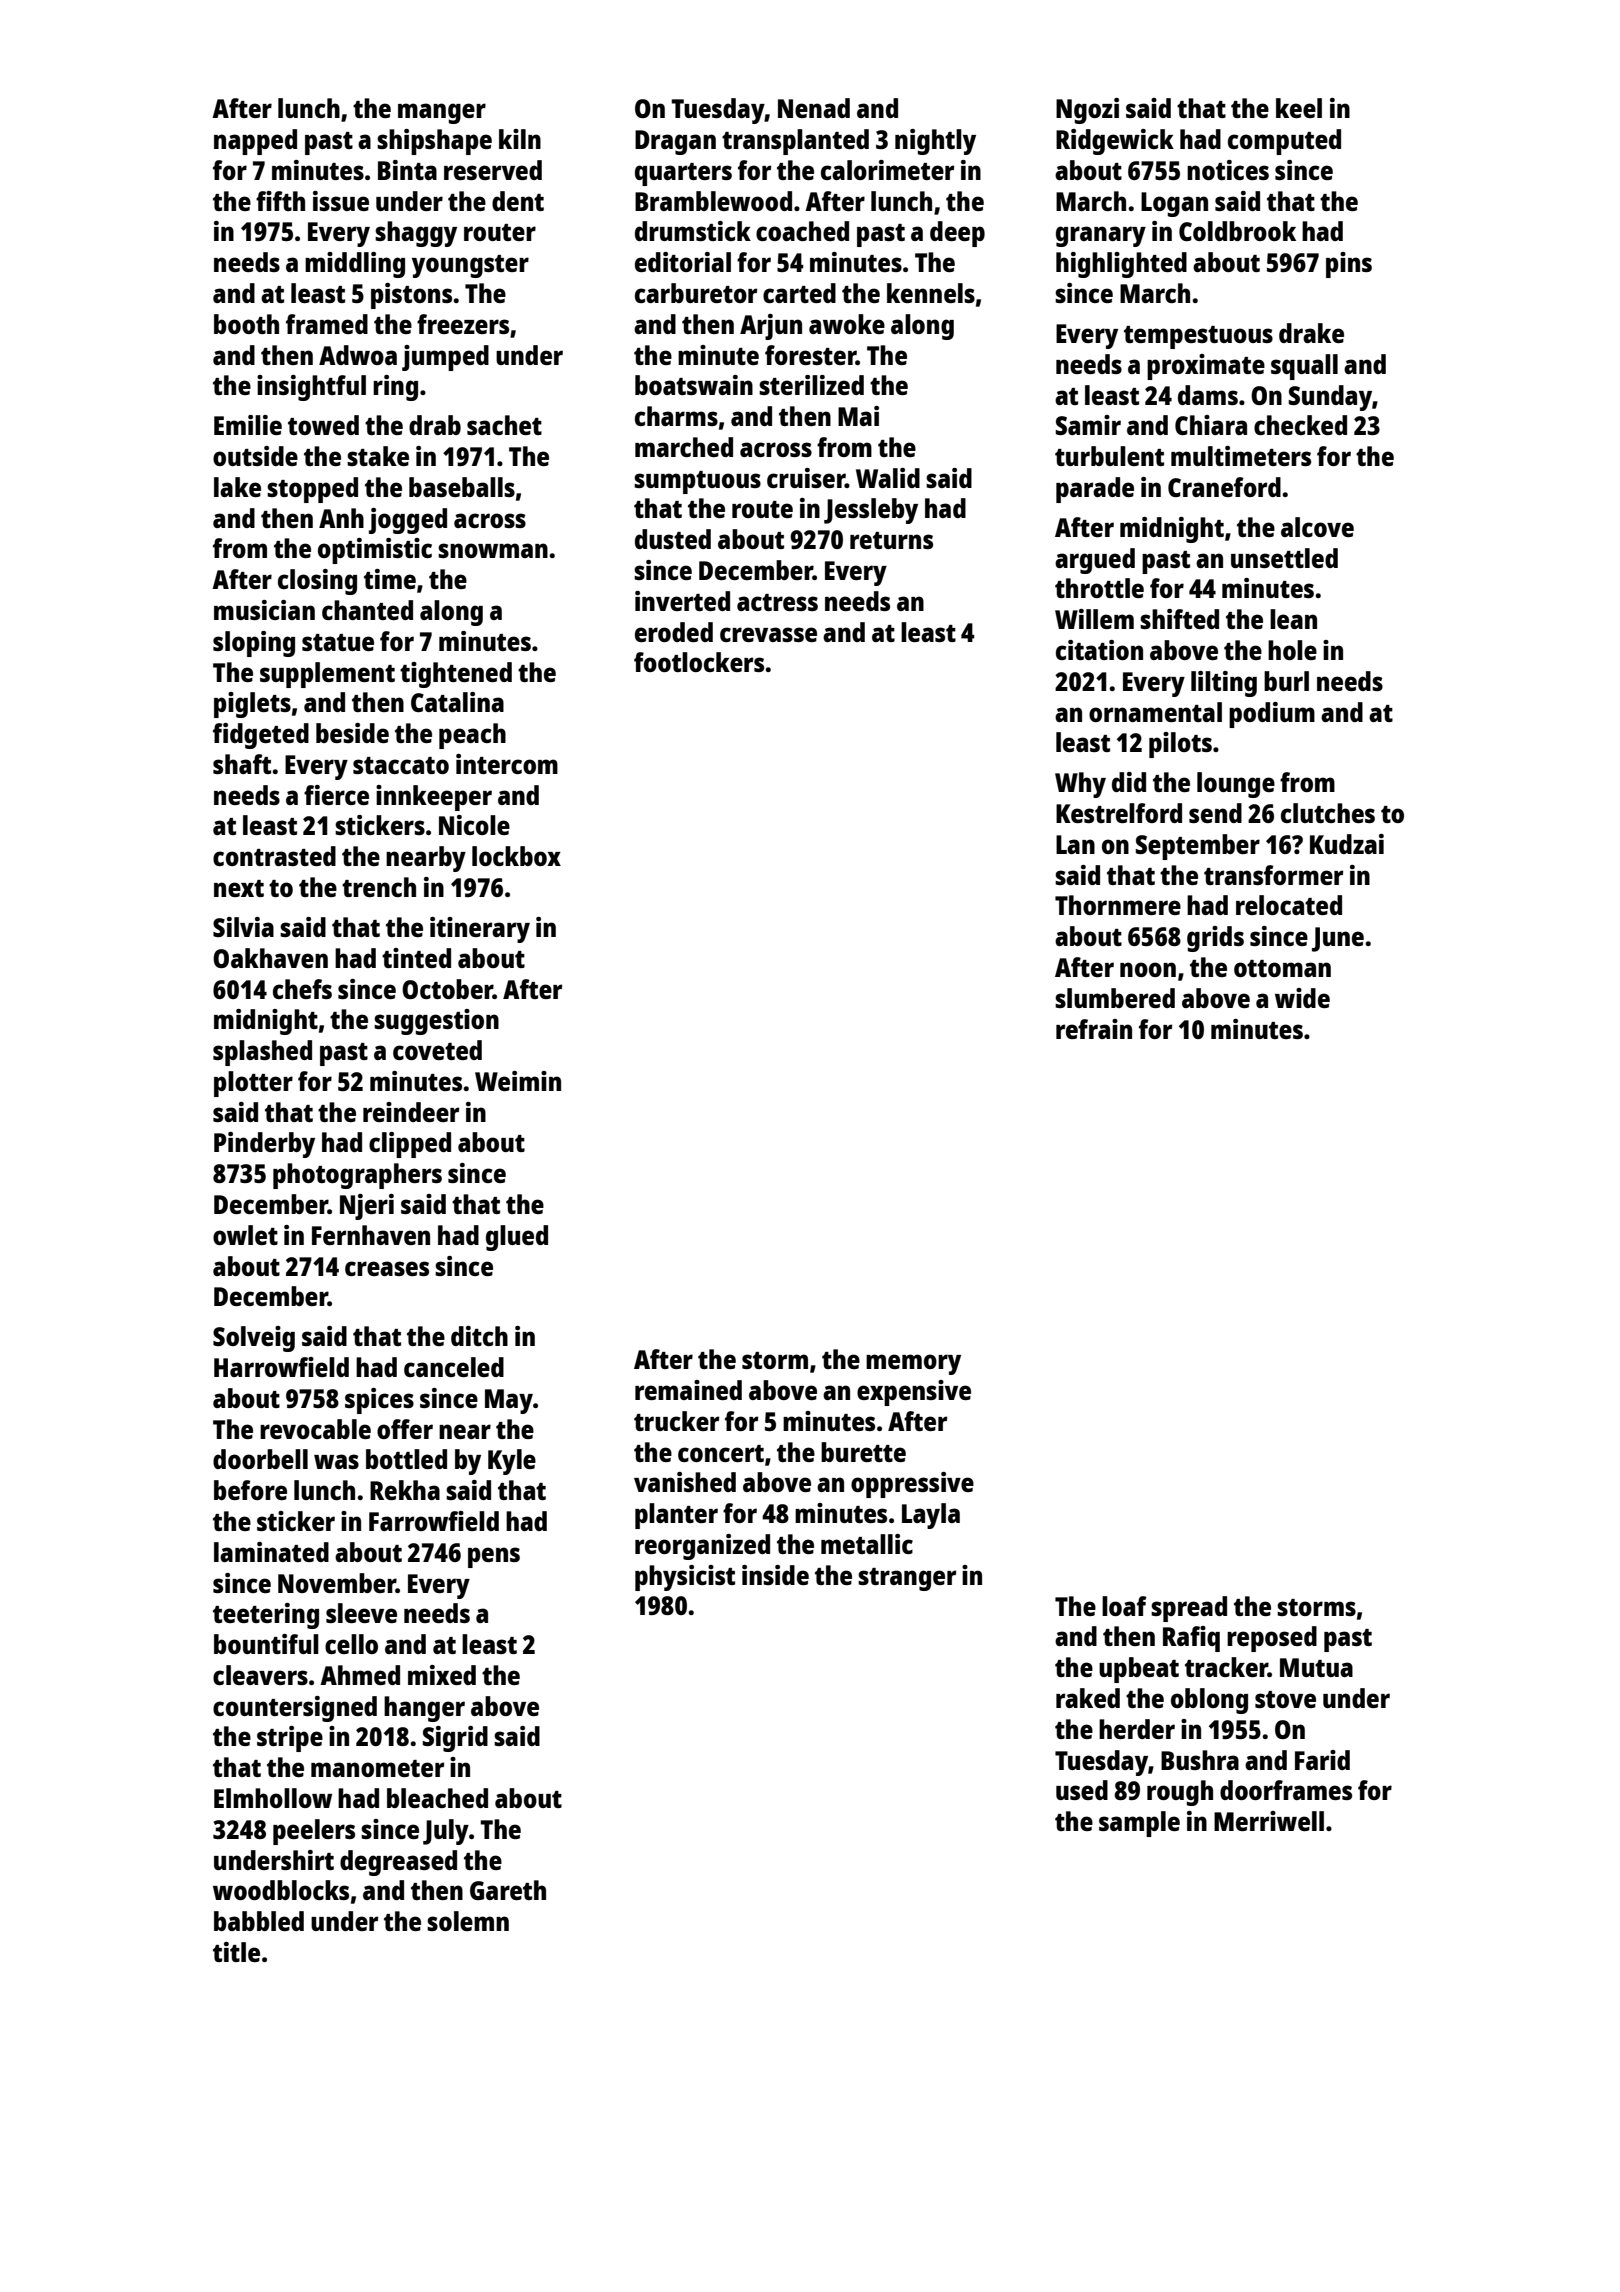 The image size is (1620, 2292). What do you see at coordinates (255, 142) in the screenshot?
I see `napped` at bounding box center [255, 142].
